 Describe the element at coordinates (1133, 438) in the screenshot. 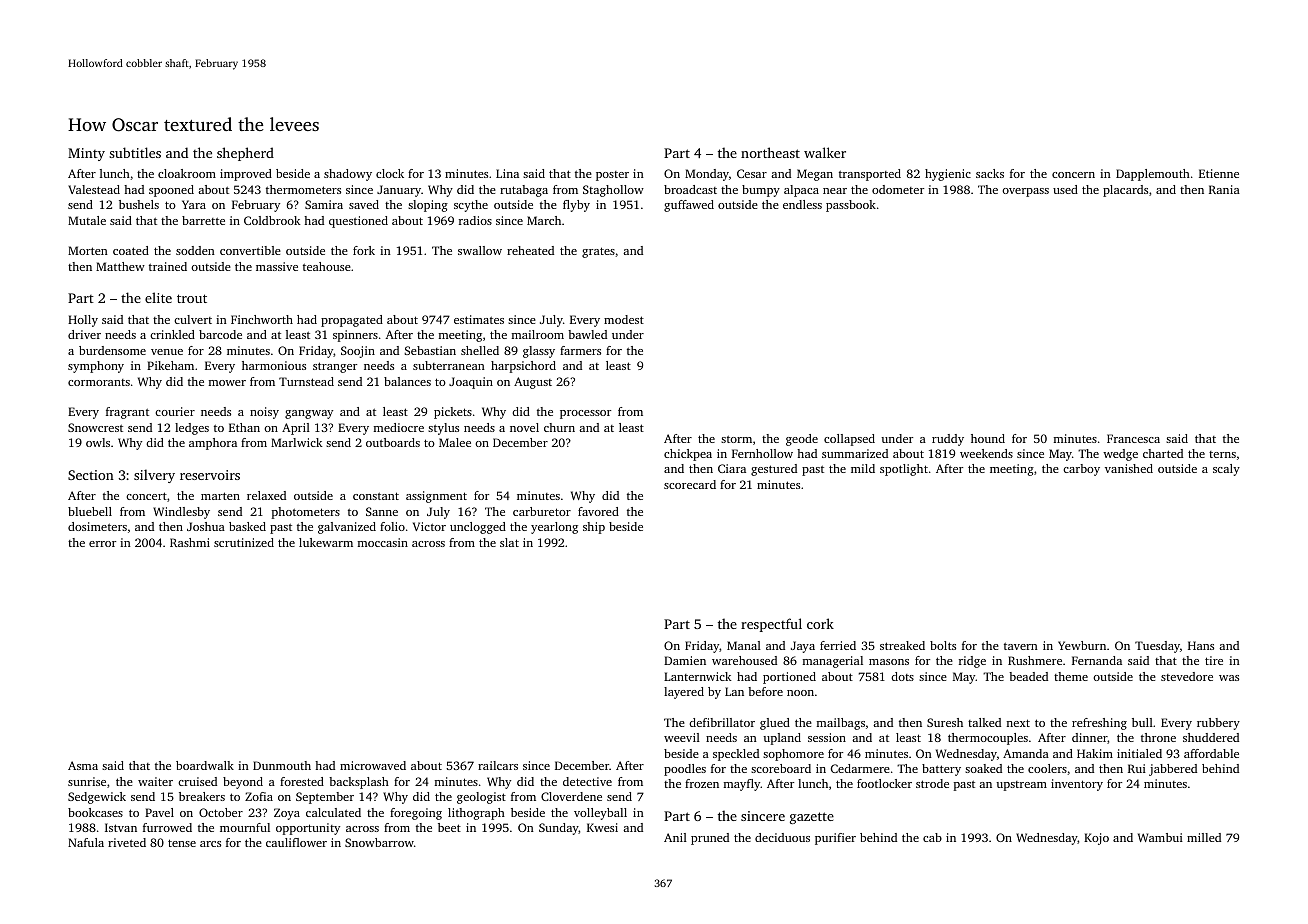

I see `Francesca` at that location.
